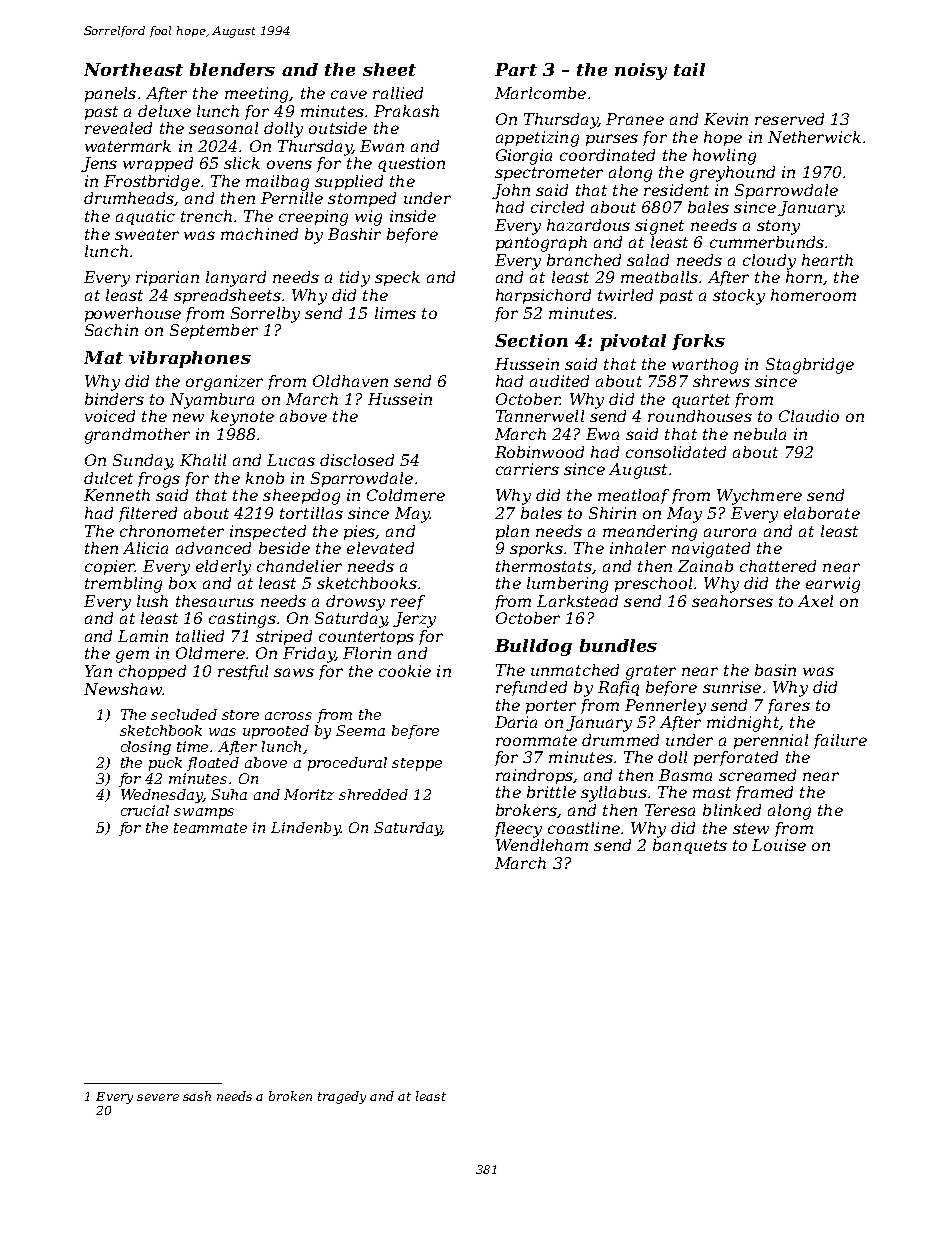 Image resolution: width=952 pixels, height=1233 pixels. Describe the element at coordinates (397, 278) in the screenshot. I see `speck` at that location.
